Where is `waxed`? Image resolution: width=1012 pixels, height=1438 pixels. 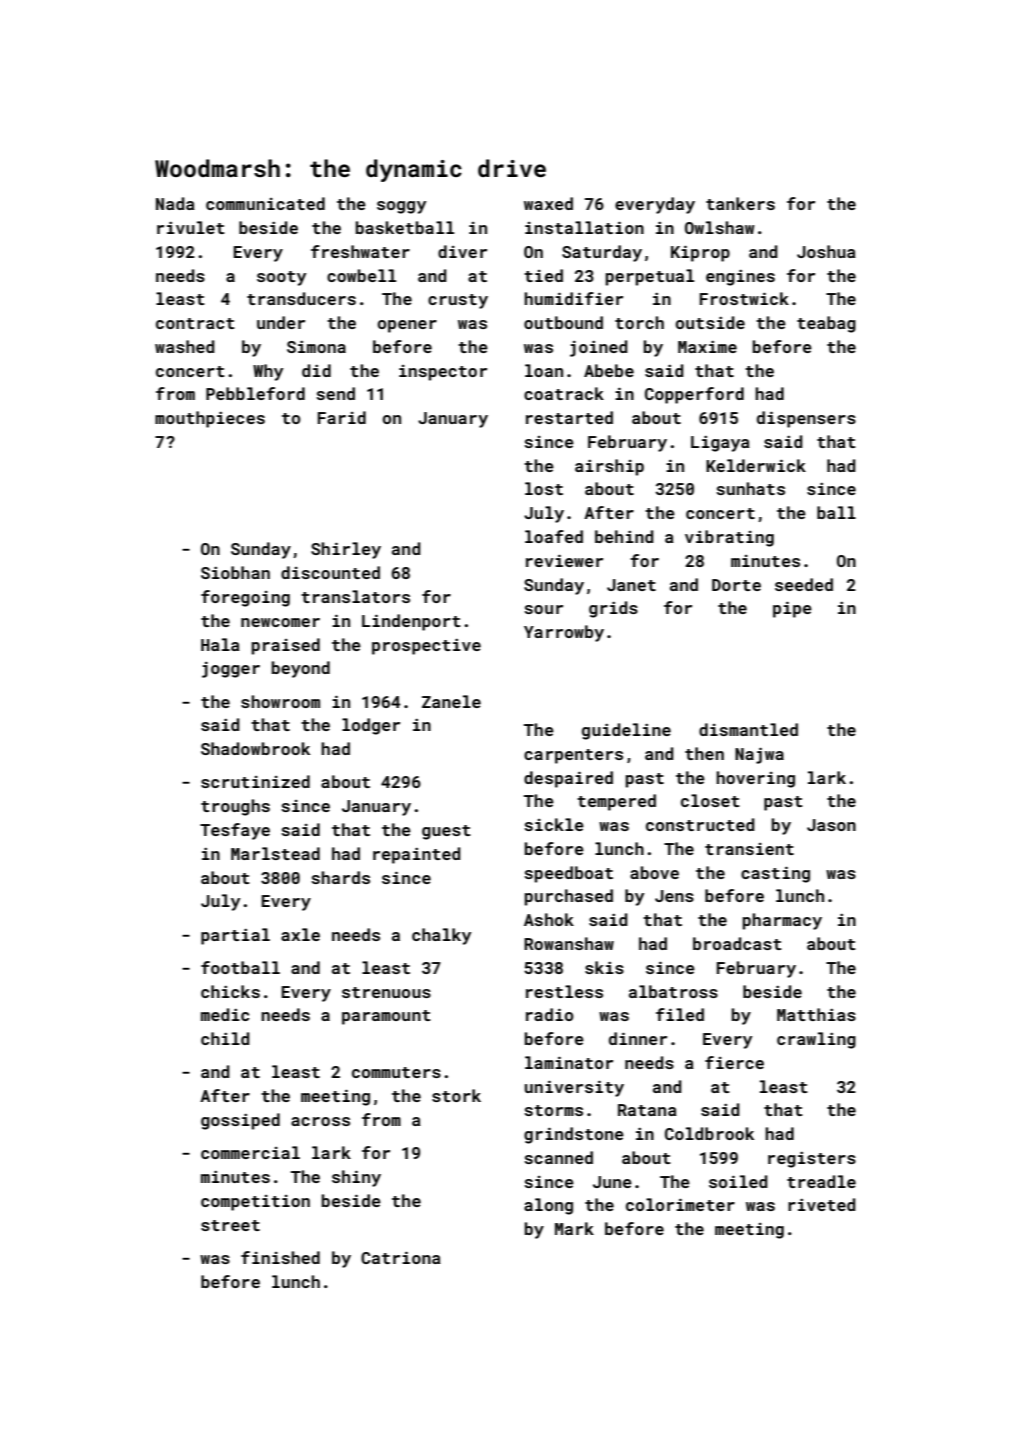 waxed is located at coordinates (548, 203).
